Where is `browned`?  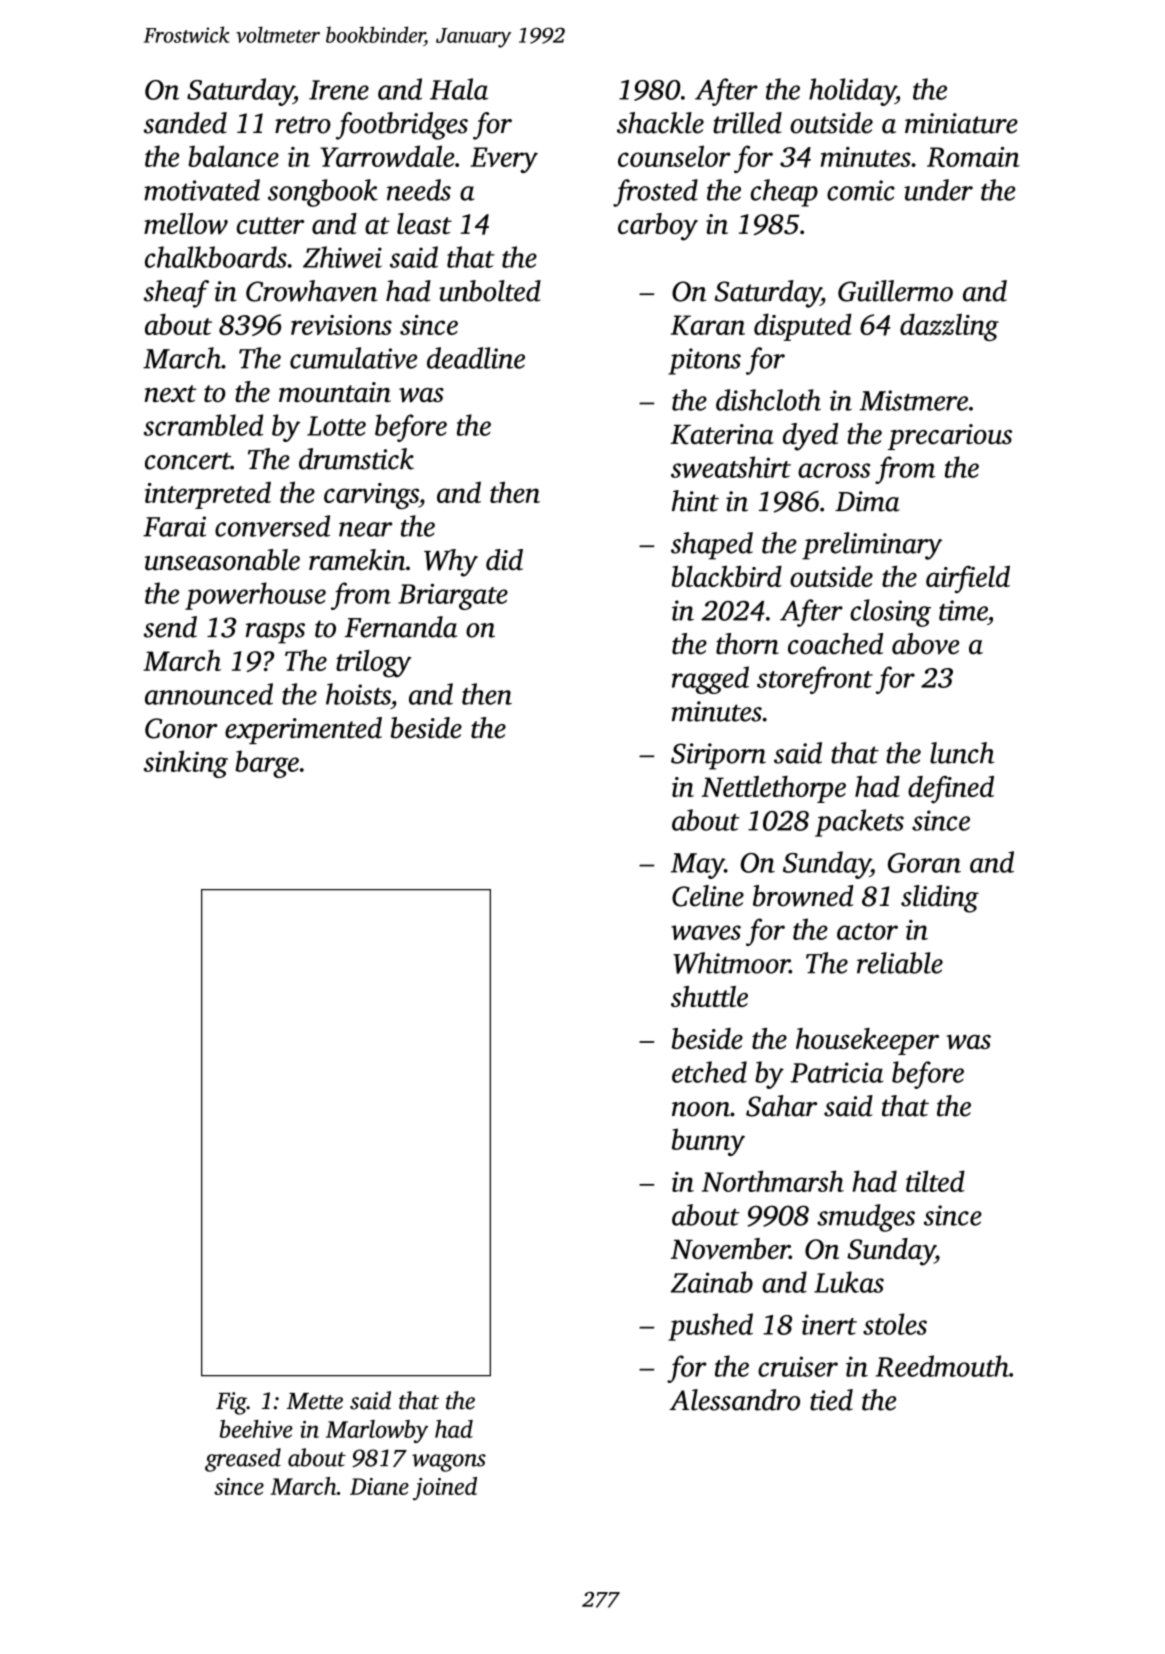
browned is located at coordinates (803, 896).
